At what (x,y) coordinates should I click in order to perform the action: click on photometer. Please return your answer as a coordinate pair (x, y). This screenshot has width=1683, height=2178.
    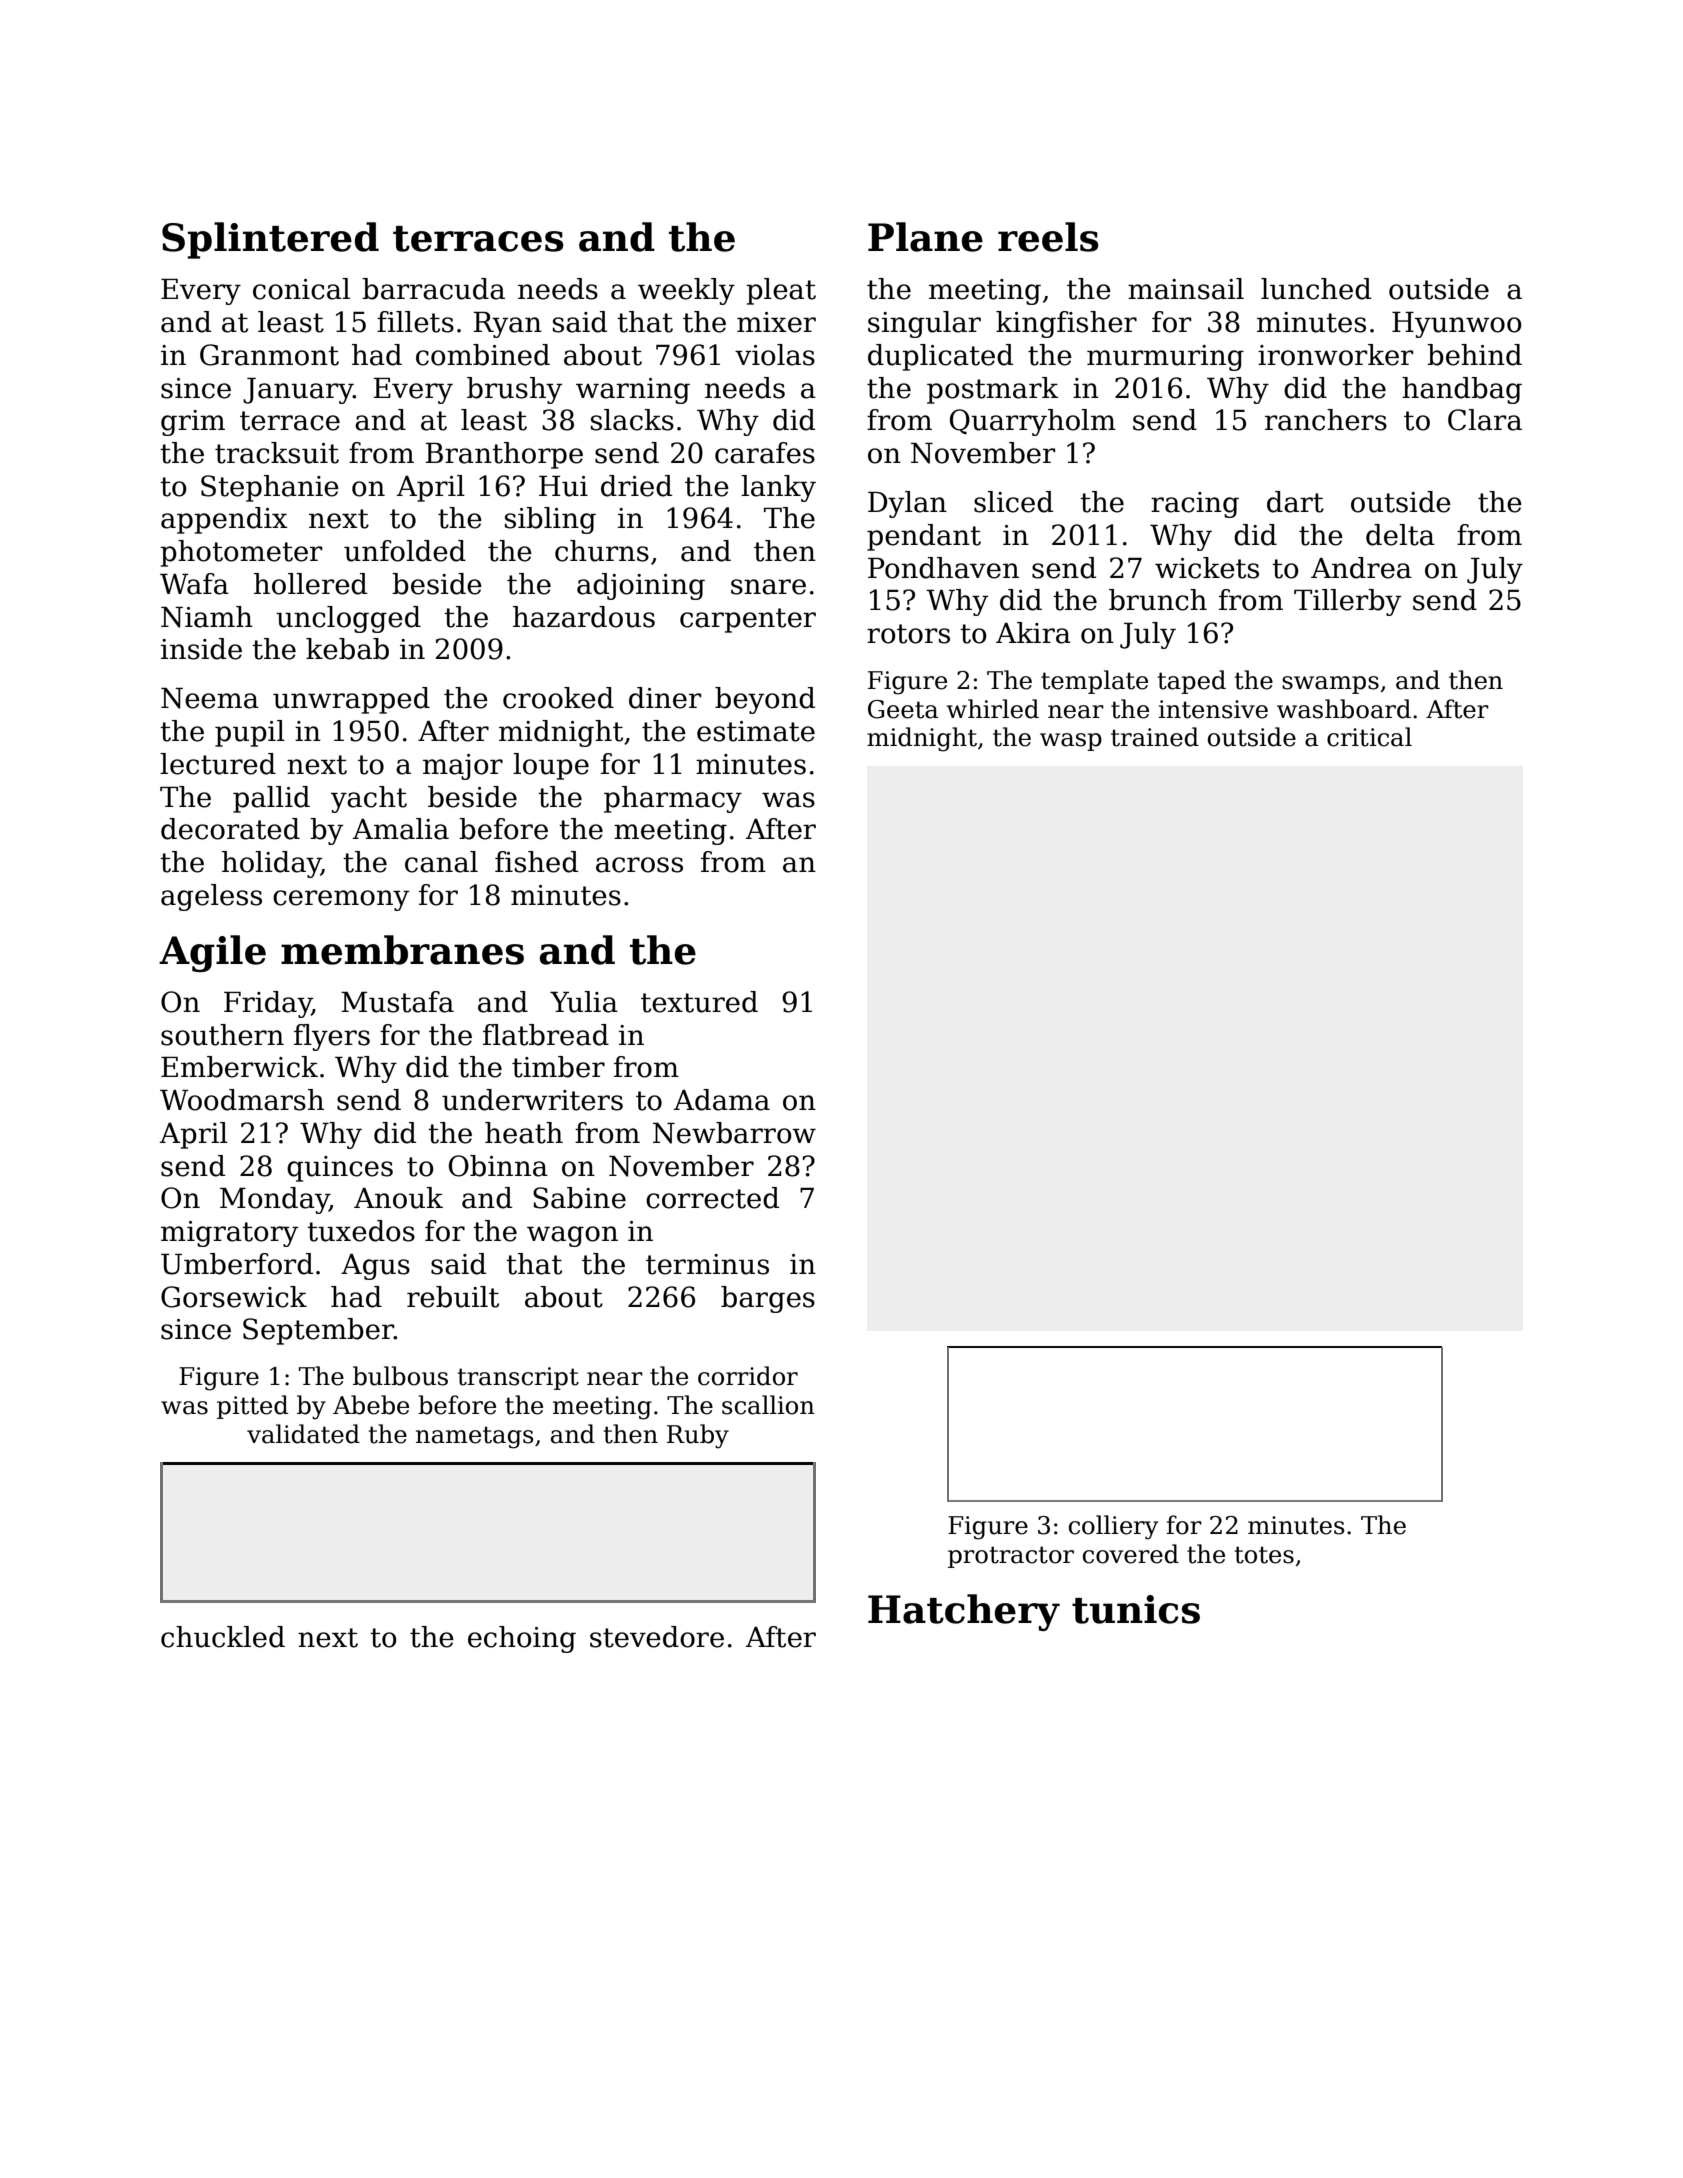
    Looking at the image, I should click on (241, 553).
